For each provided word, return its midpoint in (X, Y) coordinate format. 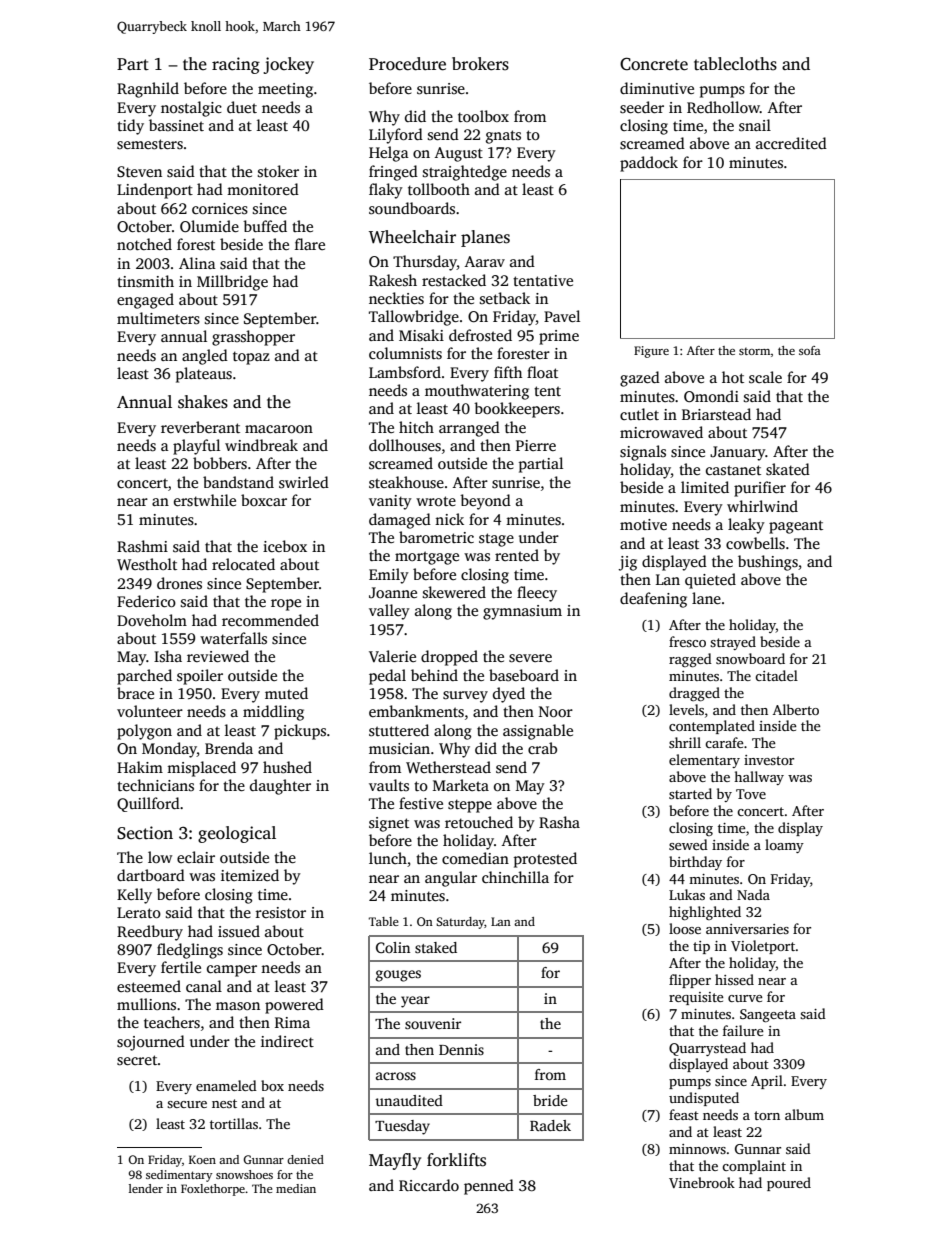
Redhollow (723, 107)
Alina (197, 263)
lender (146, 1188)
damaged (400, 521)
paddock (649, 164)
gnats (503, 137)
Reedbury (150, 933)
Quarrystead (707, 1049)
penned (489, 1187)
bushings (768, 563)
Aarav (485, 261)
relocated (243, 564)
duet (242, 107)
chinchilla (515, 877)
